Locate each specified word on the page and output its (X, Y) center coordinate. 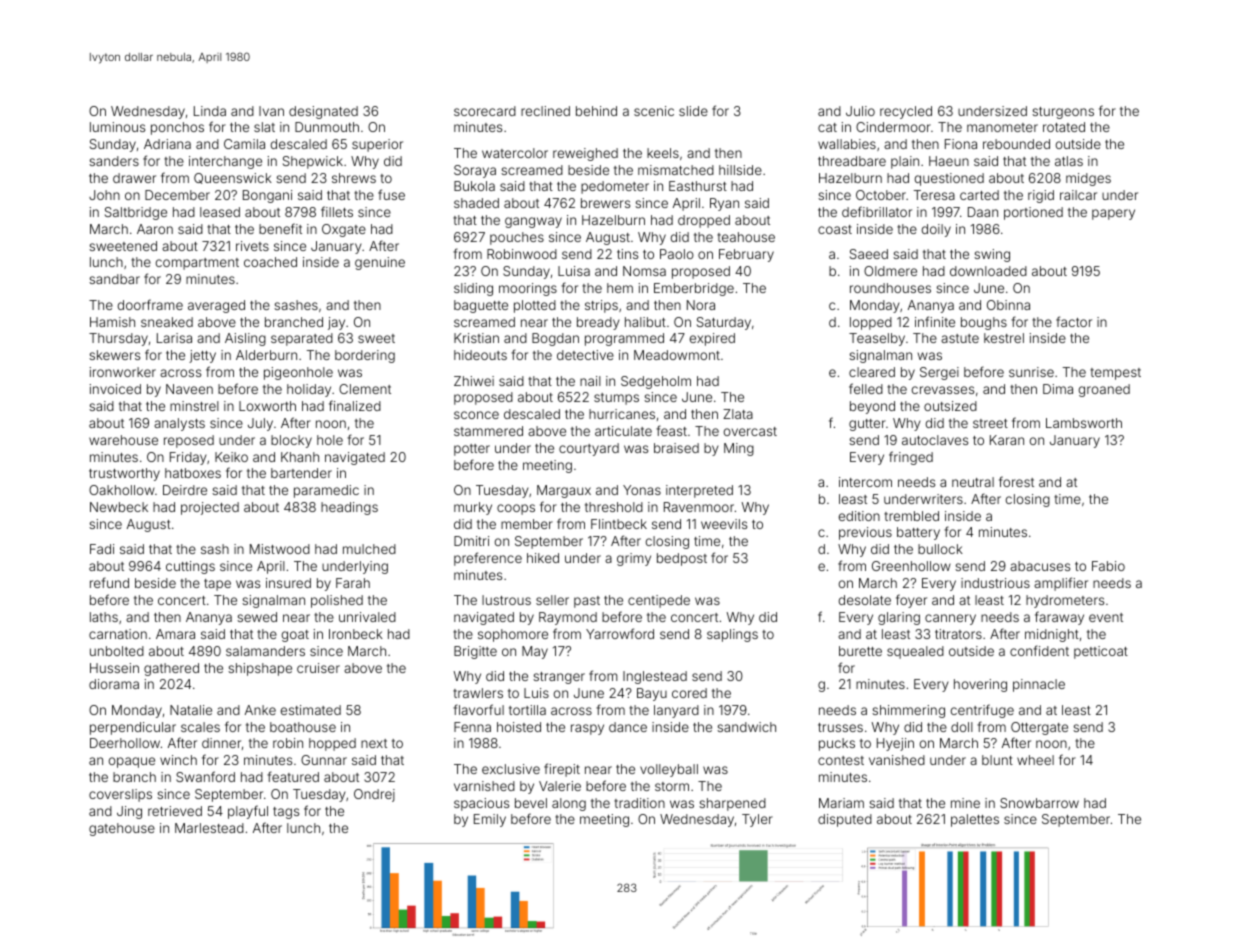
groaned (1104, 390)
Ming (739, 449)
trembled (911, 516)
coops (516, 509)
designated (323, 112)
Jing (129, 812)
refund (109, 582)
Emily (490, 820)
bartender (301, 473)
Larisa (174, 338)
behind (596, 111)
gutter (867, 425)
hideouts (480, 355)
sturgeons (1063, 113)
